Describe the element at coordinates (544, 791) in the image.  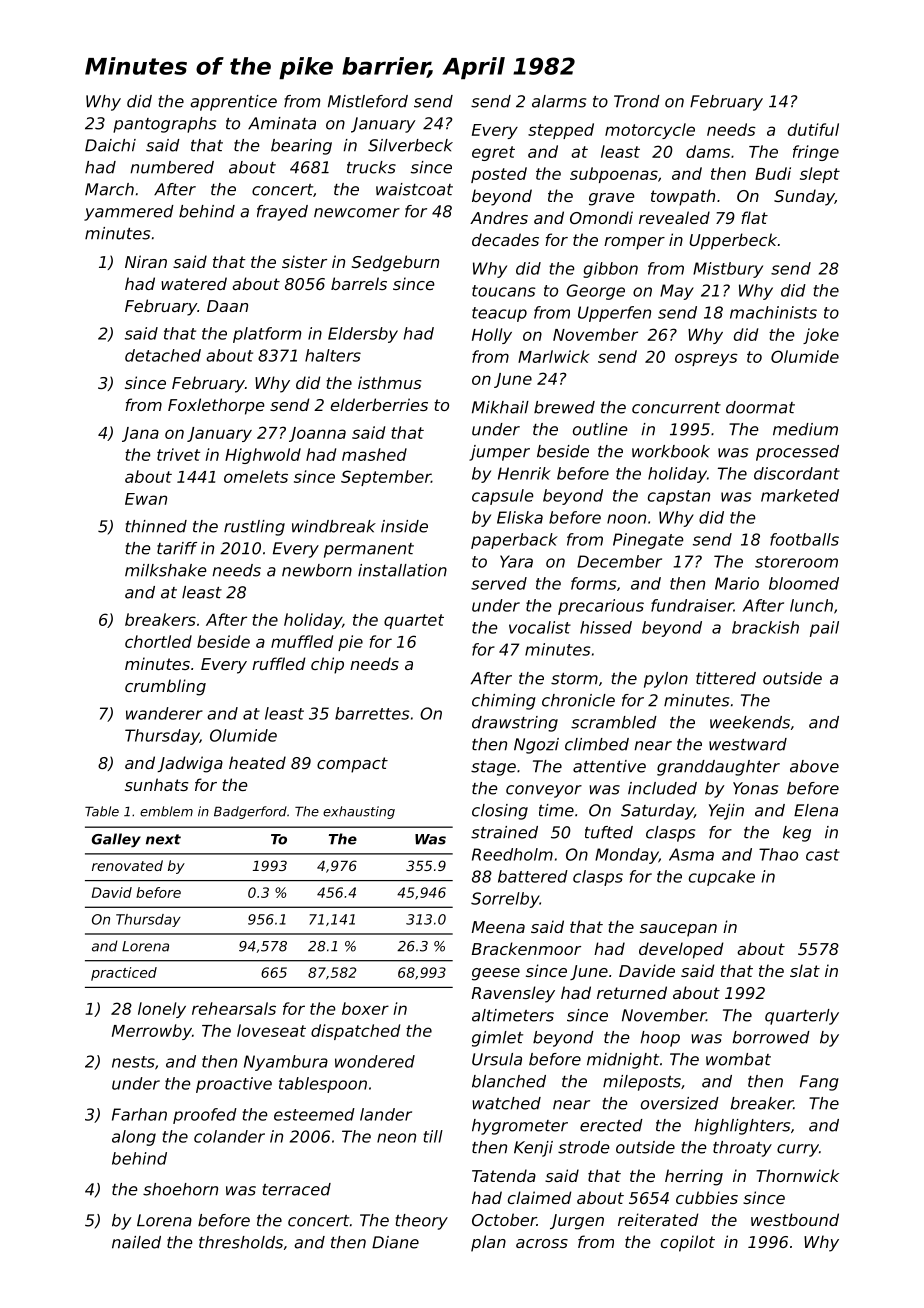
I see `conveyor` at that location.
